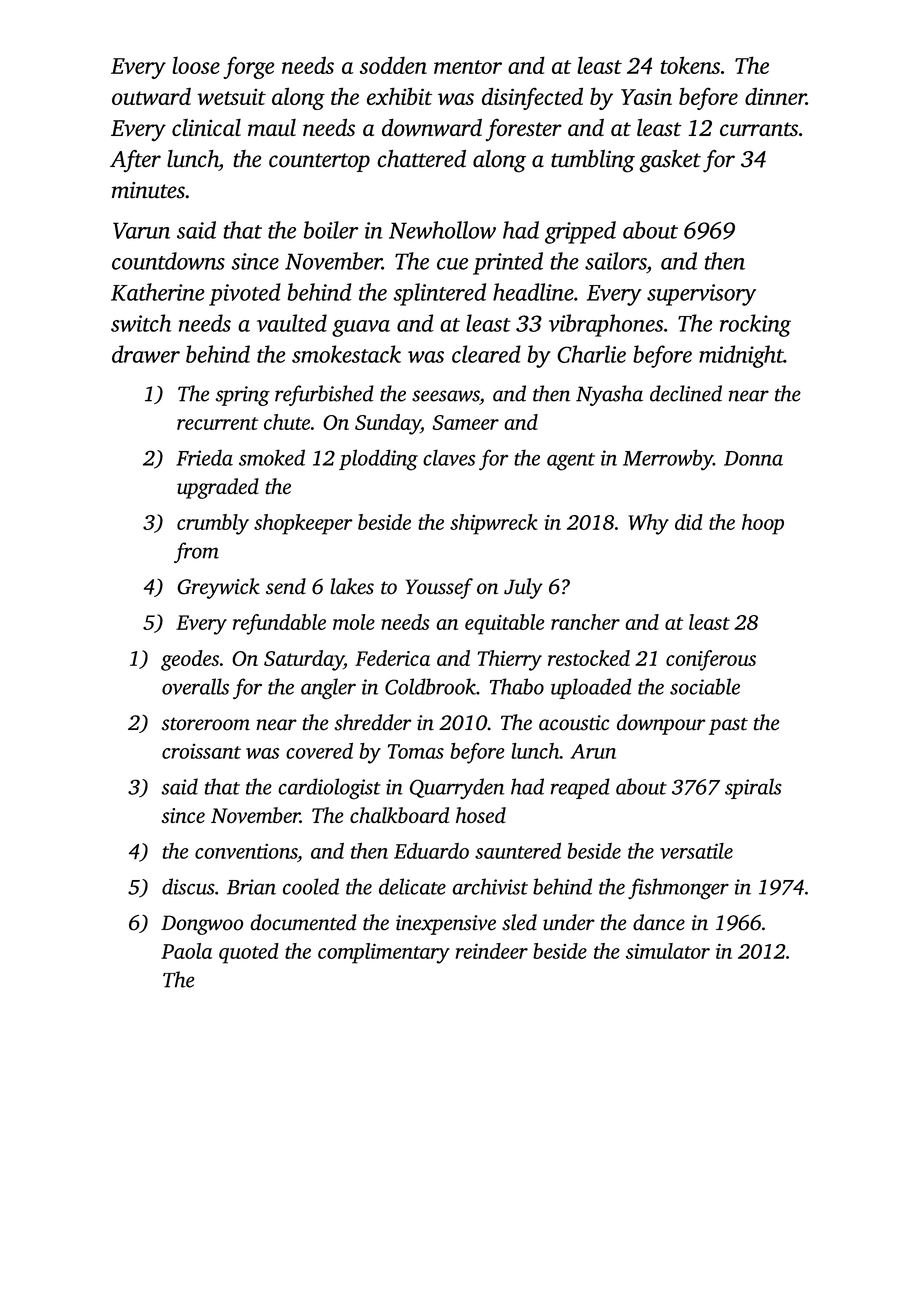 The width and height of the screenshot is (924, 1314). What do you see at coordinates (571, 462) in the screenshot?
I see `agent` at bounding box center [571, 462].
